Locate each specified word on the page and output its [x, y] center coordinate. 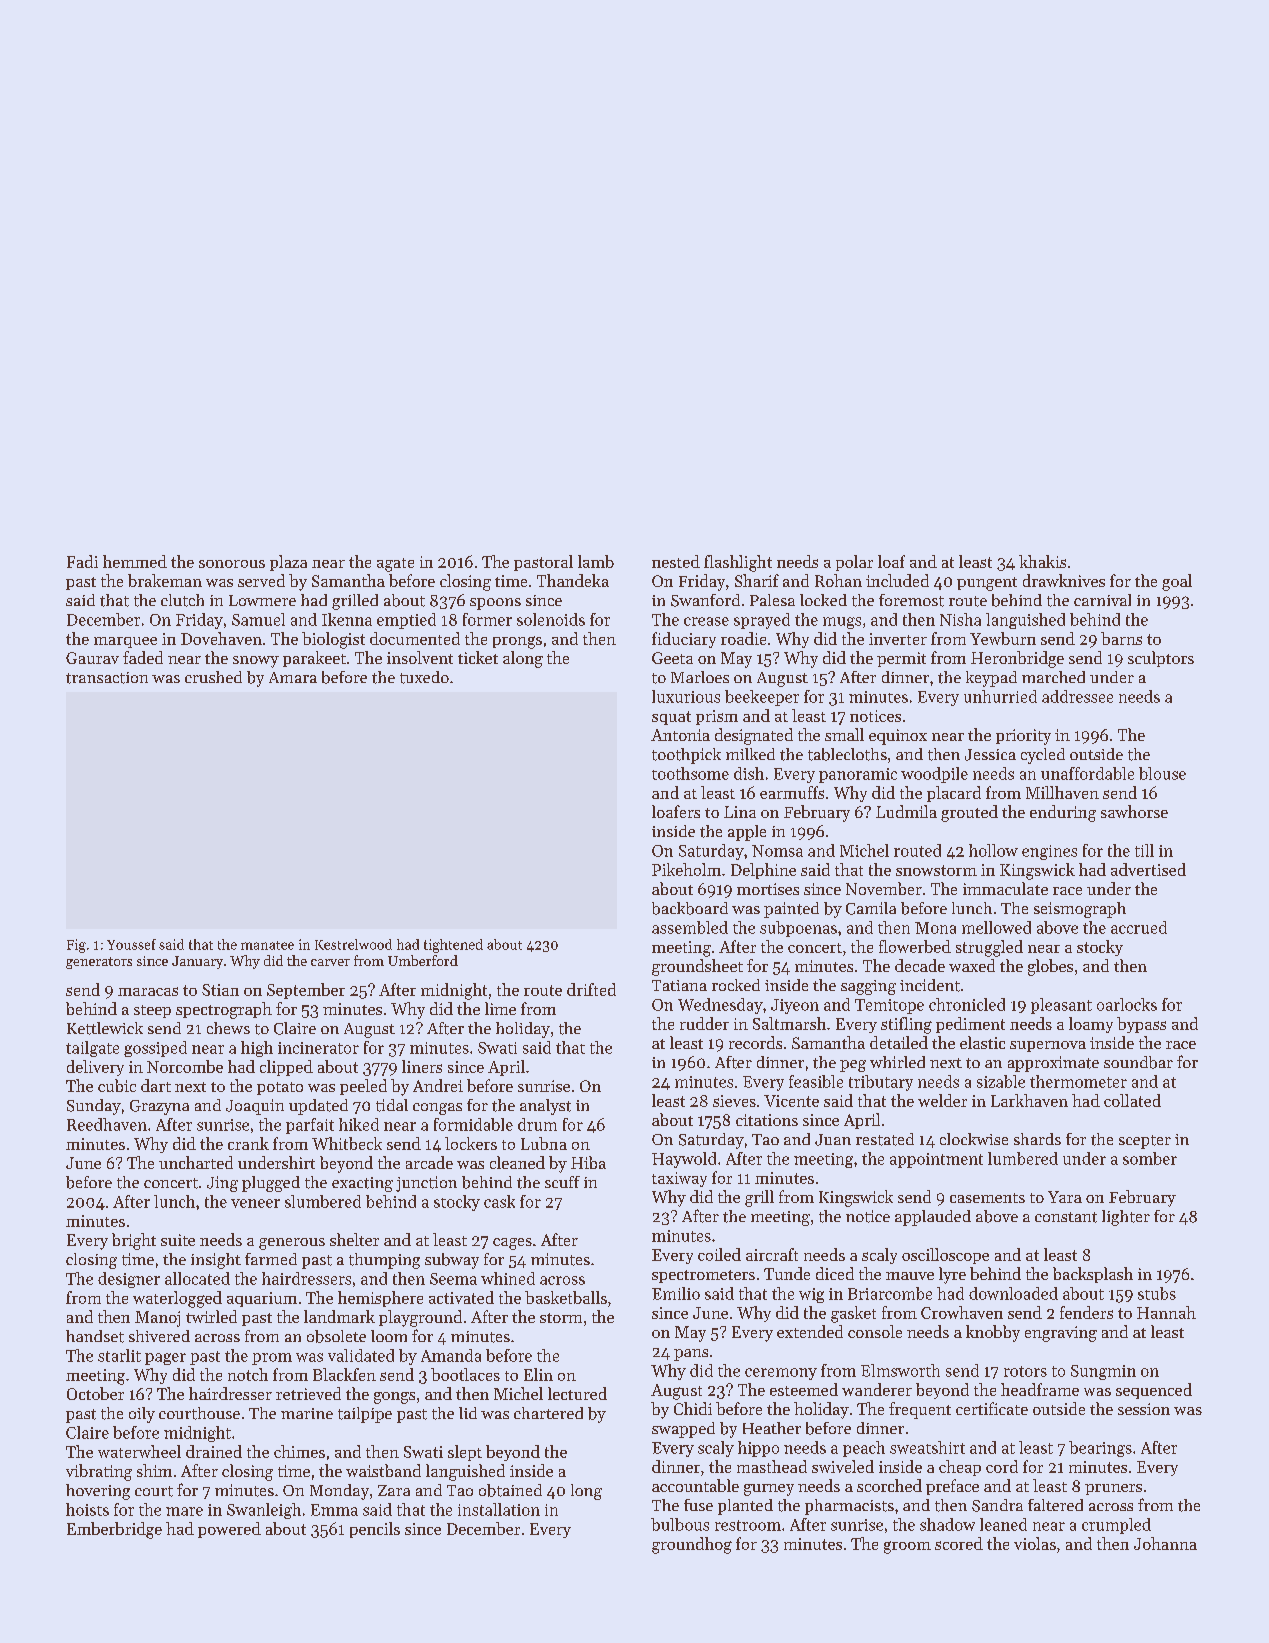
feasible [816, 1081]
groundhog [692, 1545]
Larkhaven [1029, 1100]
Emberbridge [114, 1530]
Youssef [131, 944]
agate [395, 565]
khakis [1042, 561]
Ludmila [906, 811]
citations [767, 1120]
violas [1035, 1543]
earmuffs [792, 792]
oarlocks [1127, 1004]
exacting [362, 1184]
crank [248, 1143]
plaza [288, 563]
